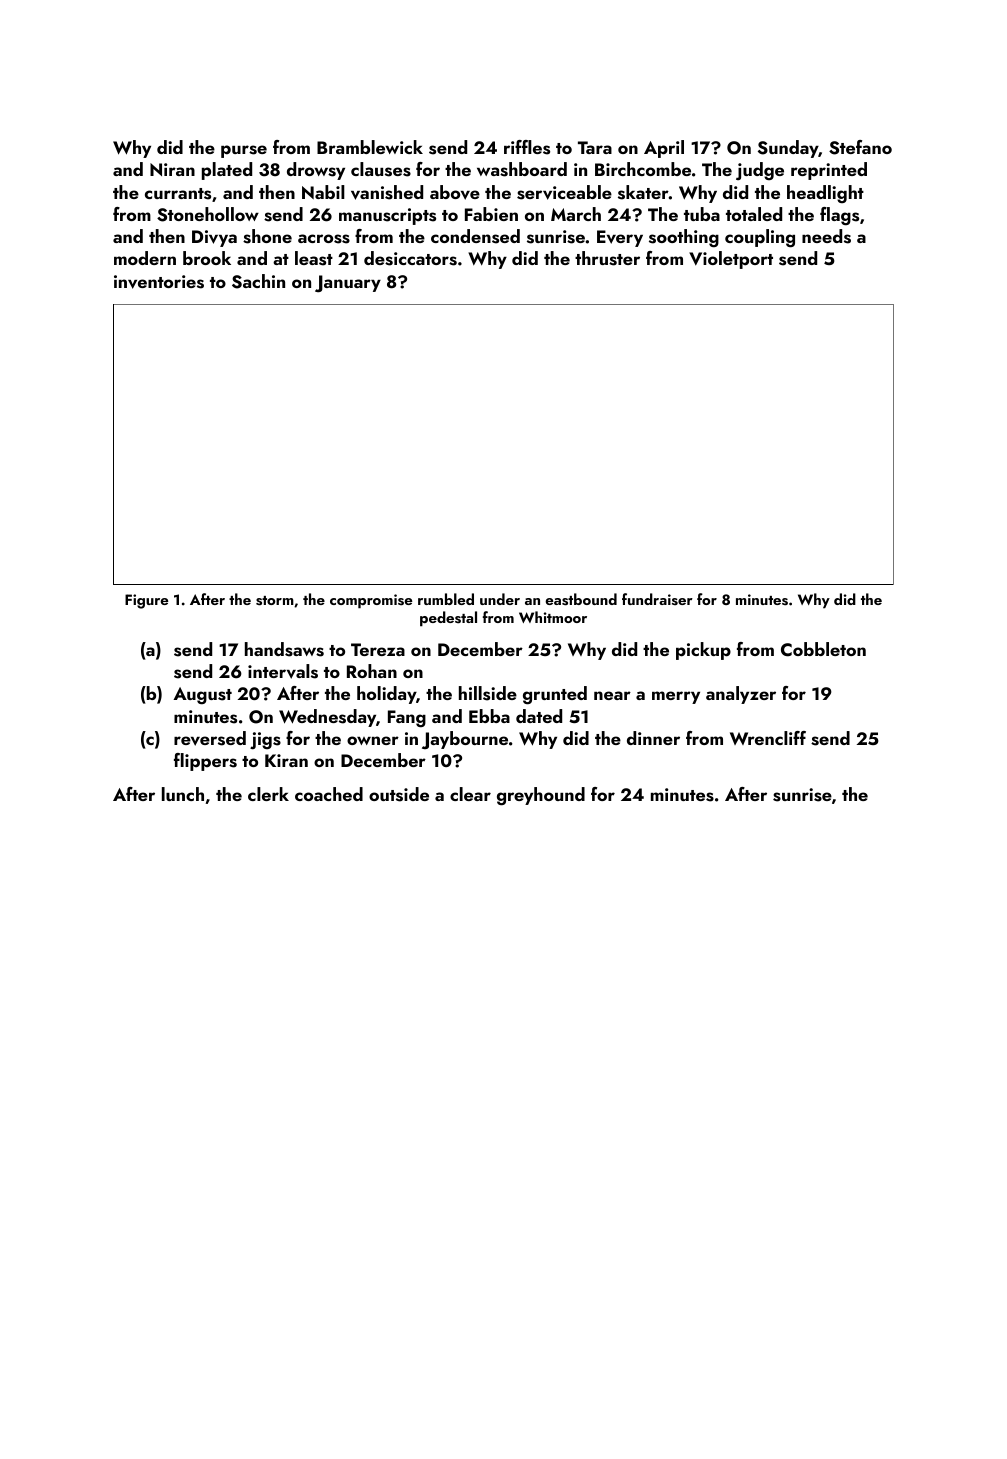  Describe the element at coordinates (373, 740) in the document. I see `owner` at that location.
